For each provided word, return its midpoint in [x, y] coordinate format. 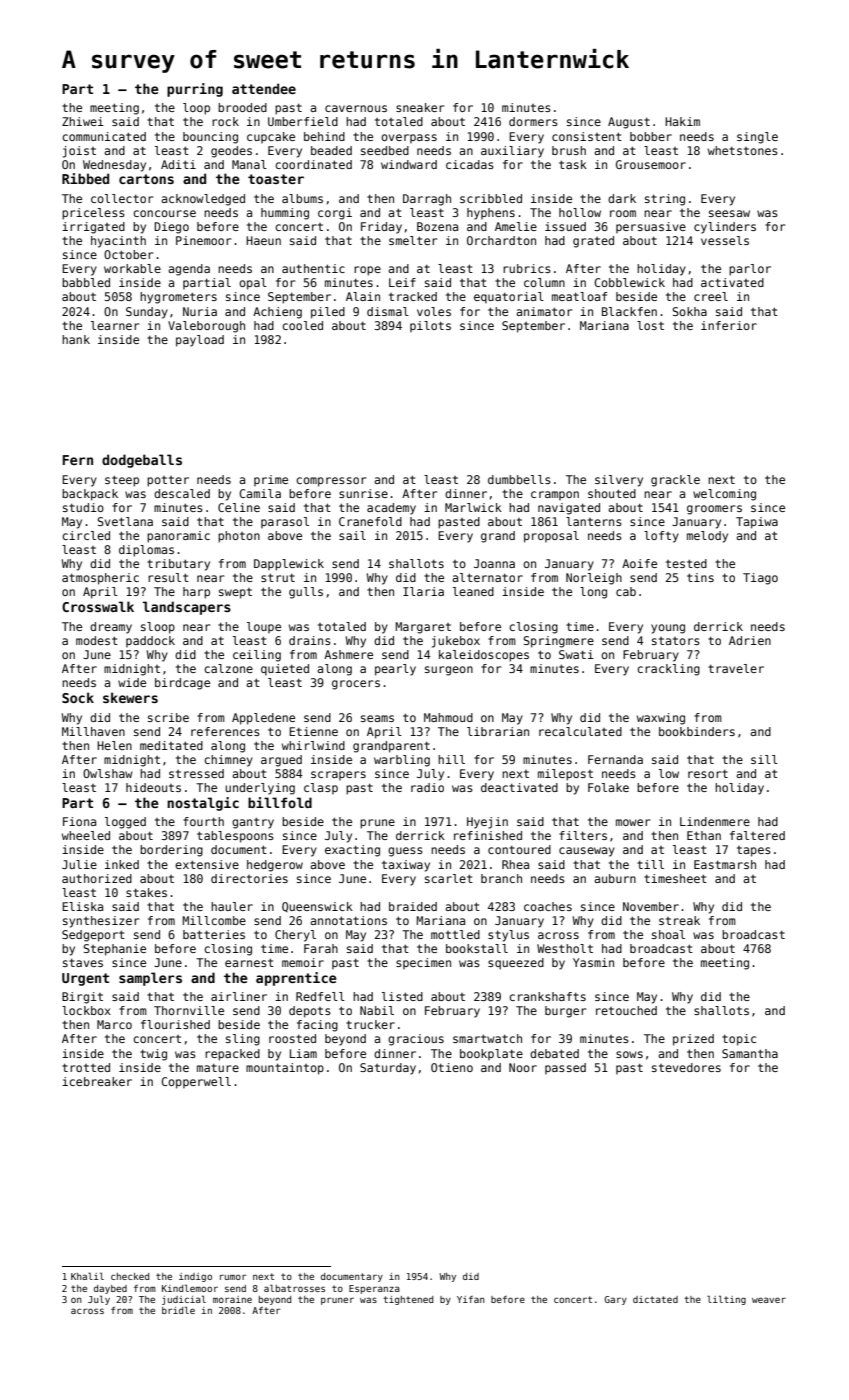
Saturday [388, 1069]
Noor [523, 1067]
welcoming [724, 495]
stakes [146, 892]
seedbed [385, 150]
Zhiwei [83, 121]
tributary [178, 565]
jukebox [456, 642]
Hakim [682, 121]
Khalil [87, 1276]
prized [693, 1040]
